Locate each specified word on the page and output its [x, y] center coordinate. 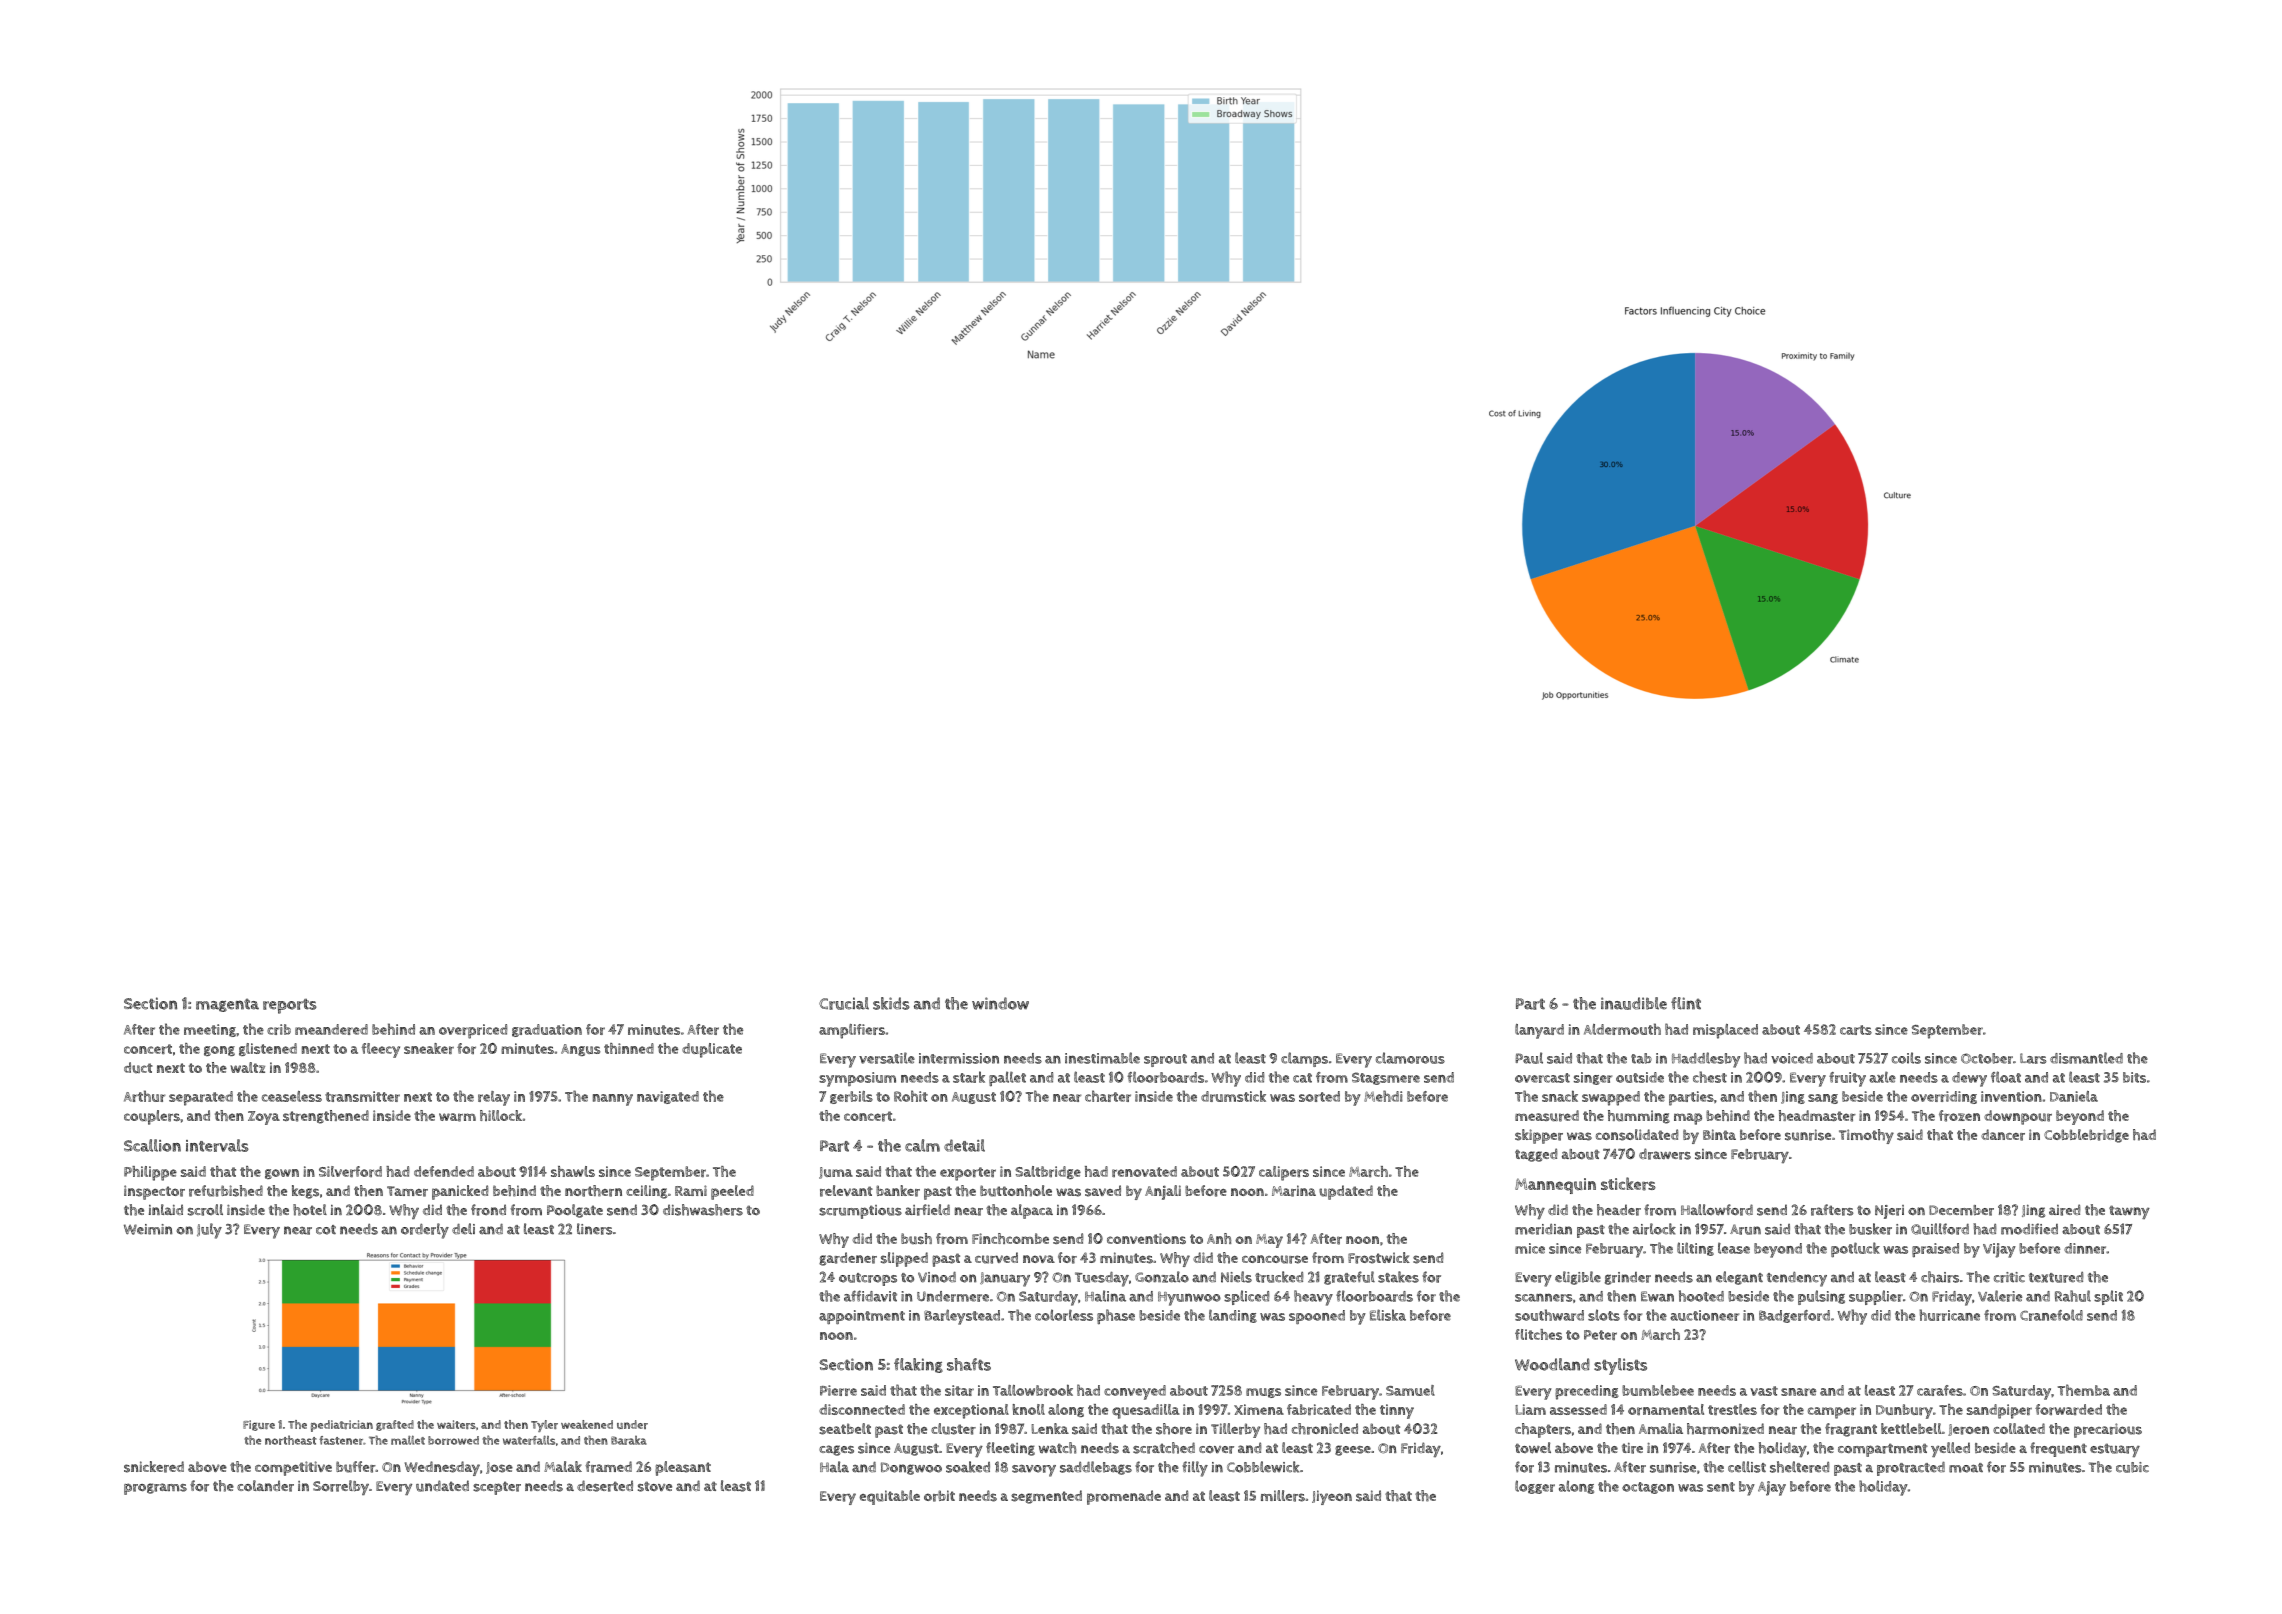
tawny [2129, 1212]
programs [155, 1489]
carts [1856, 1030]
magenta [227, 1005]
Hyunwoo [1189, 1298]
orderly [425, 1231]
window [1000, 1003]
